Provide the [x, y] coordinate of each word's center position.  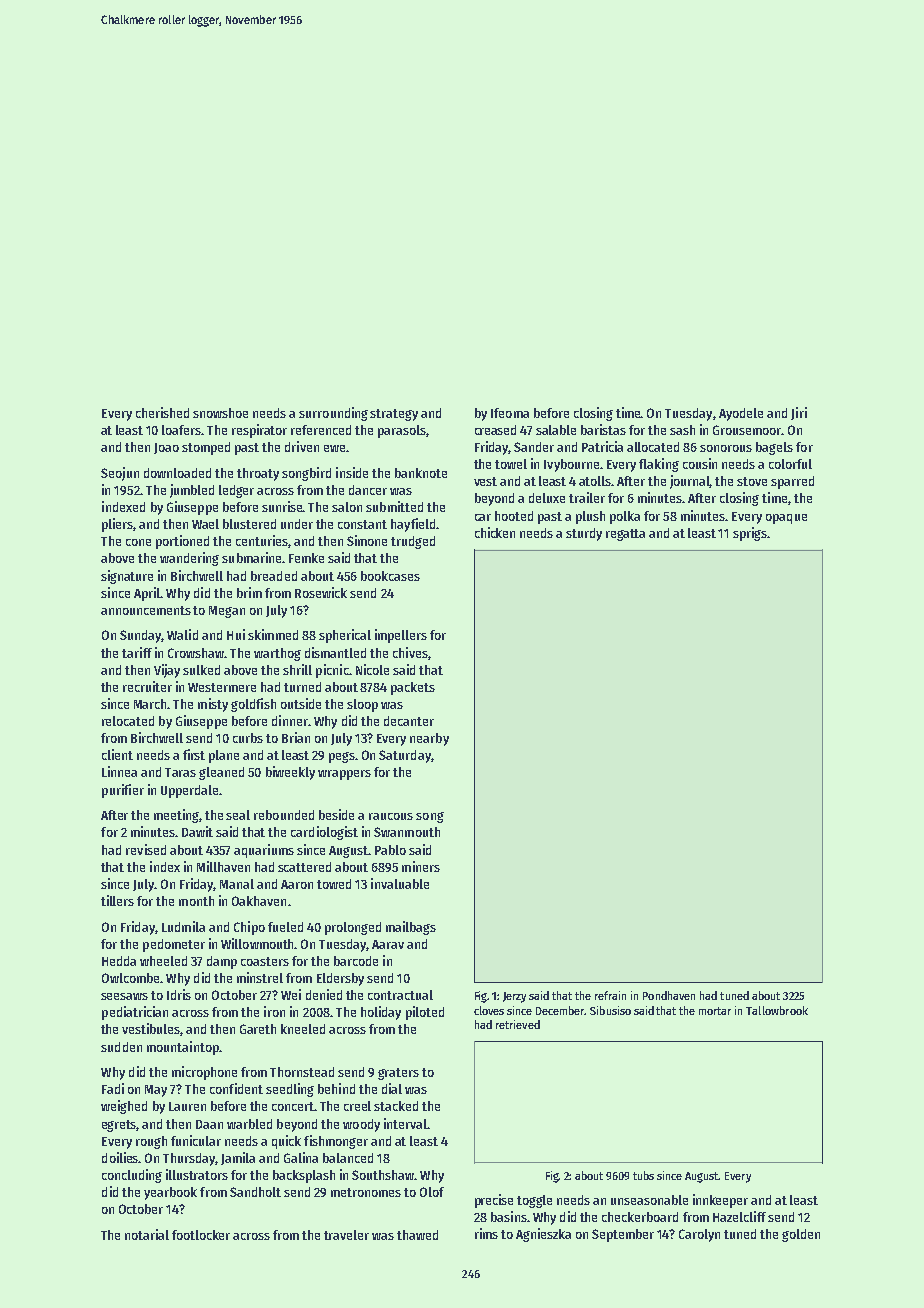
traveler [346, 1235]
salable [556, 430]
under [297, 524]
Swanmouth [407, 832]
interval [405, 1123]
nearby [429, 739]
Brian [296, 737]
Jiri [799, 413]
